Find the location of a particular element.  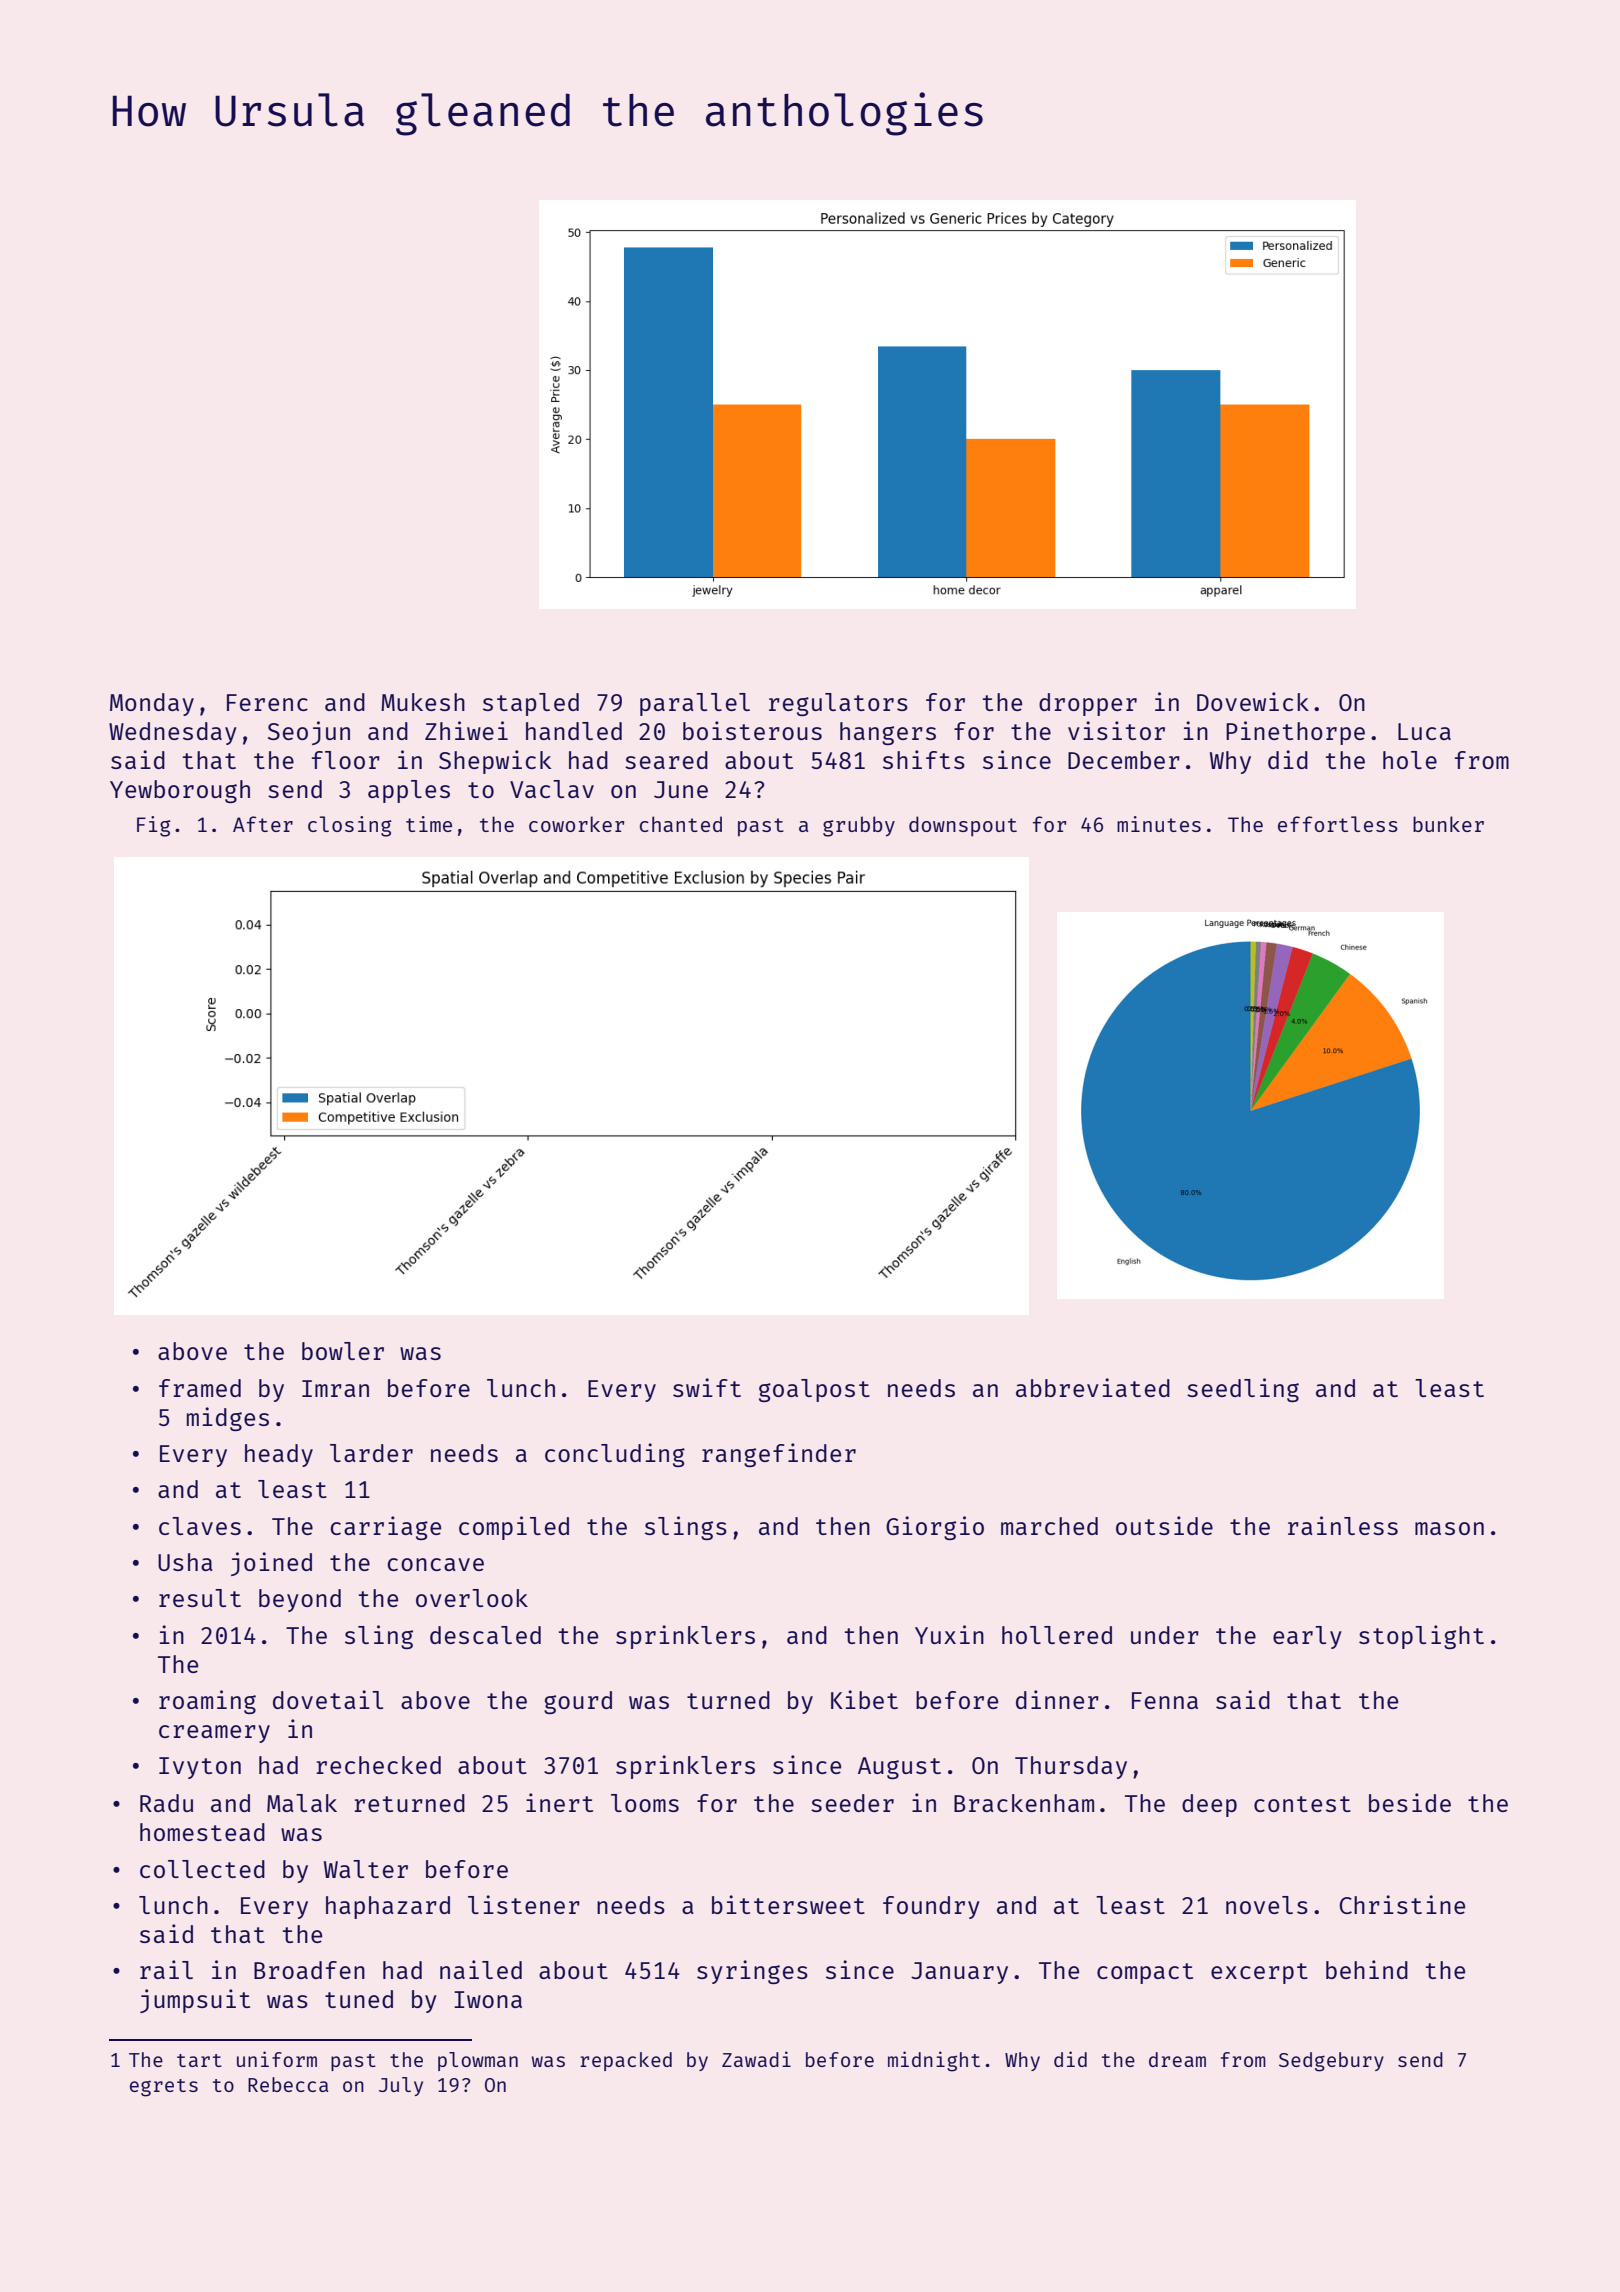

Walter is located at coordinates (366, 1869).
